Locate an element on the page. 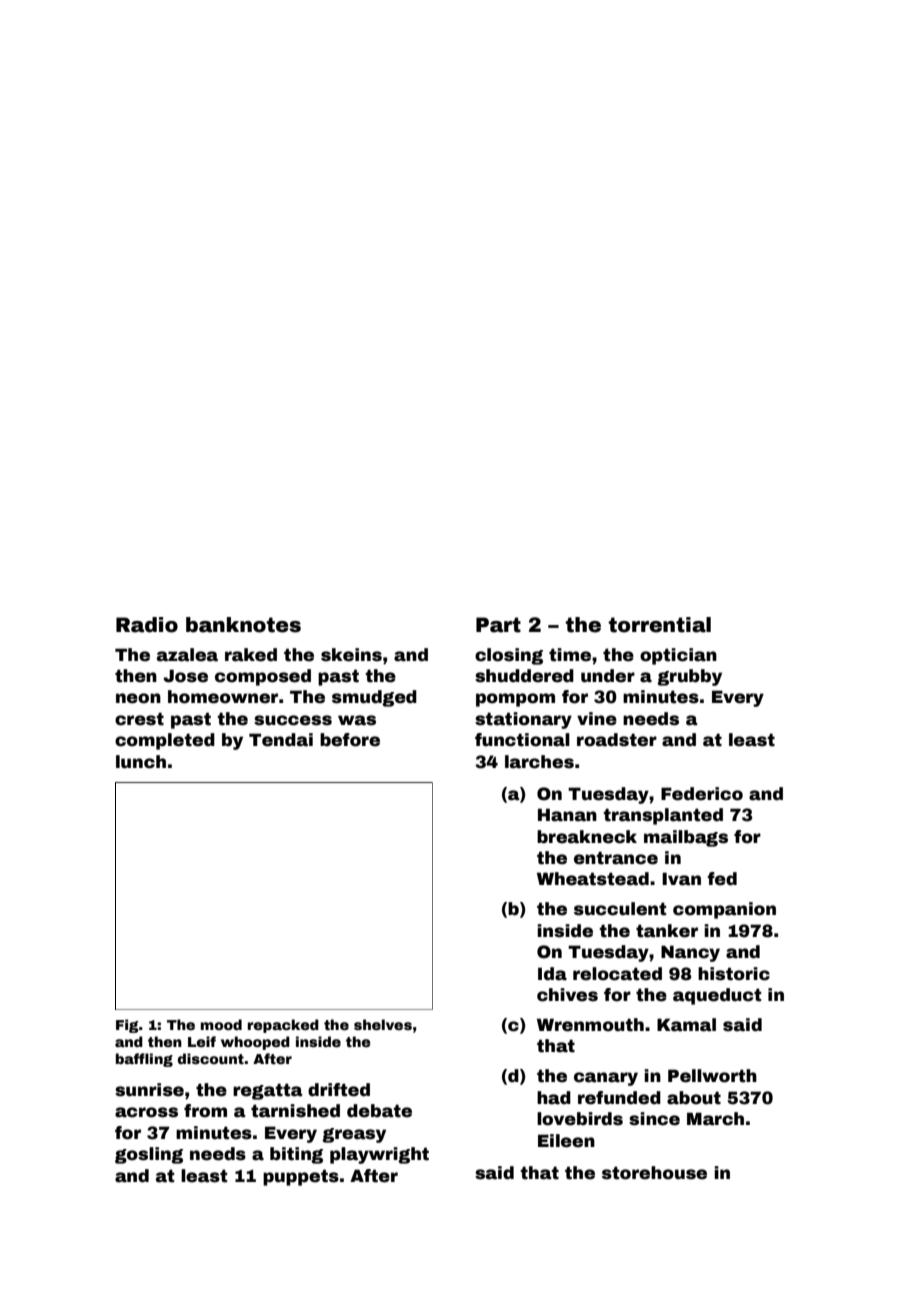 The height and width of the image is (1316, 908). baffling is located at coordinates (144, 1060).
